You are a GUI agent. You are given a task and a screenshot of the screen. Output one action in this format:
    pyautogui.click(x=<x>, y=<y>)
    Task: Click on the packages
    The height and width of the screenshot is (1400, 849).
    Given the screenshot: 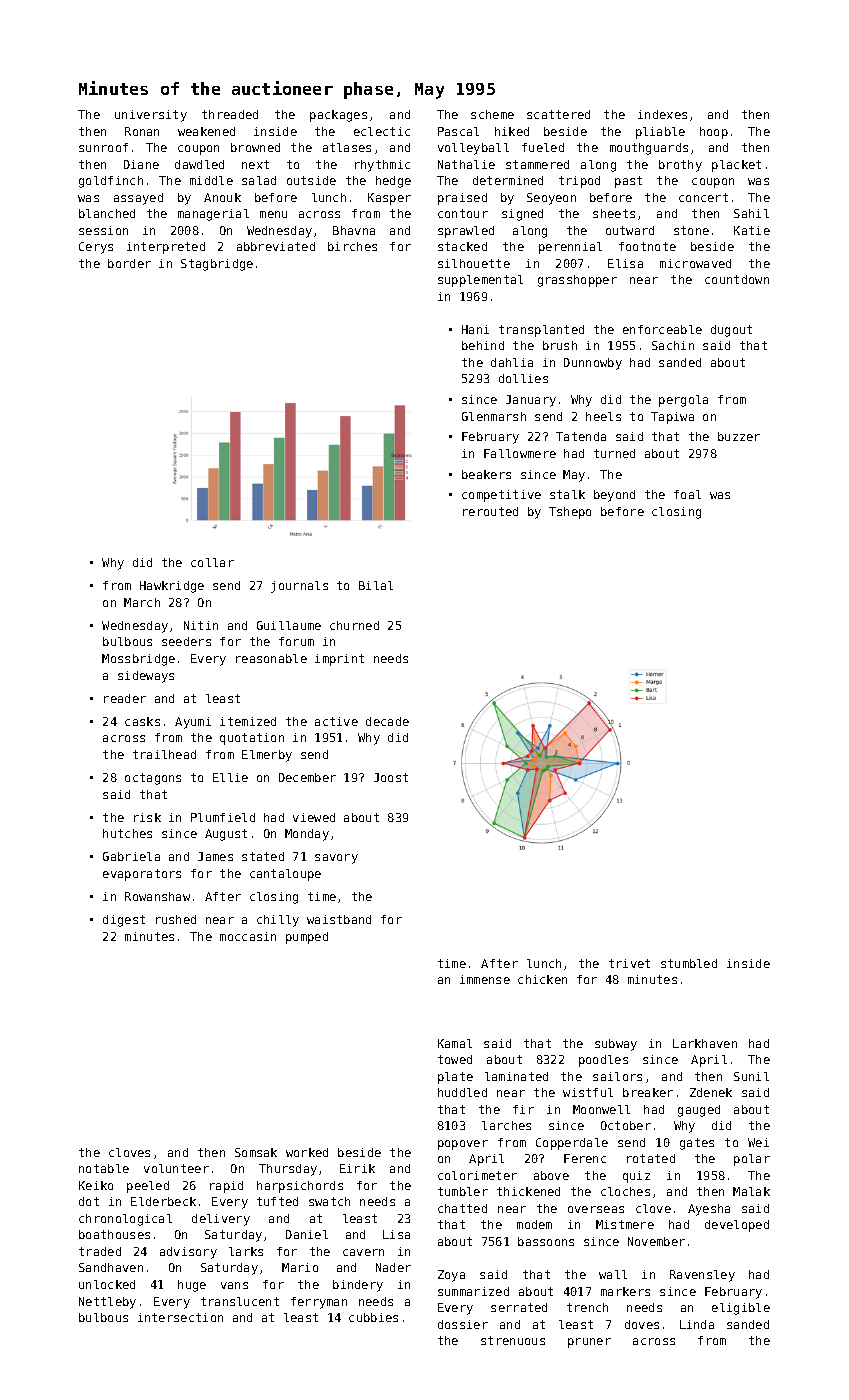 What is the action you would take?
    pyautogui.click(x=338, y=116)
